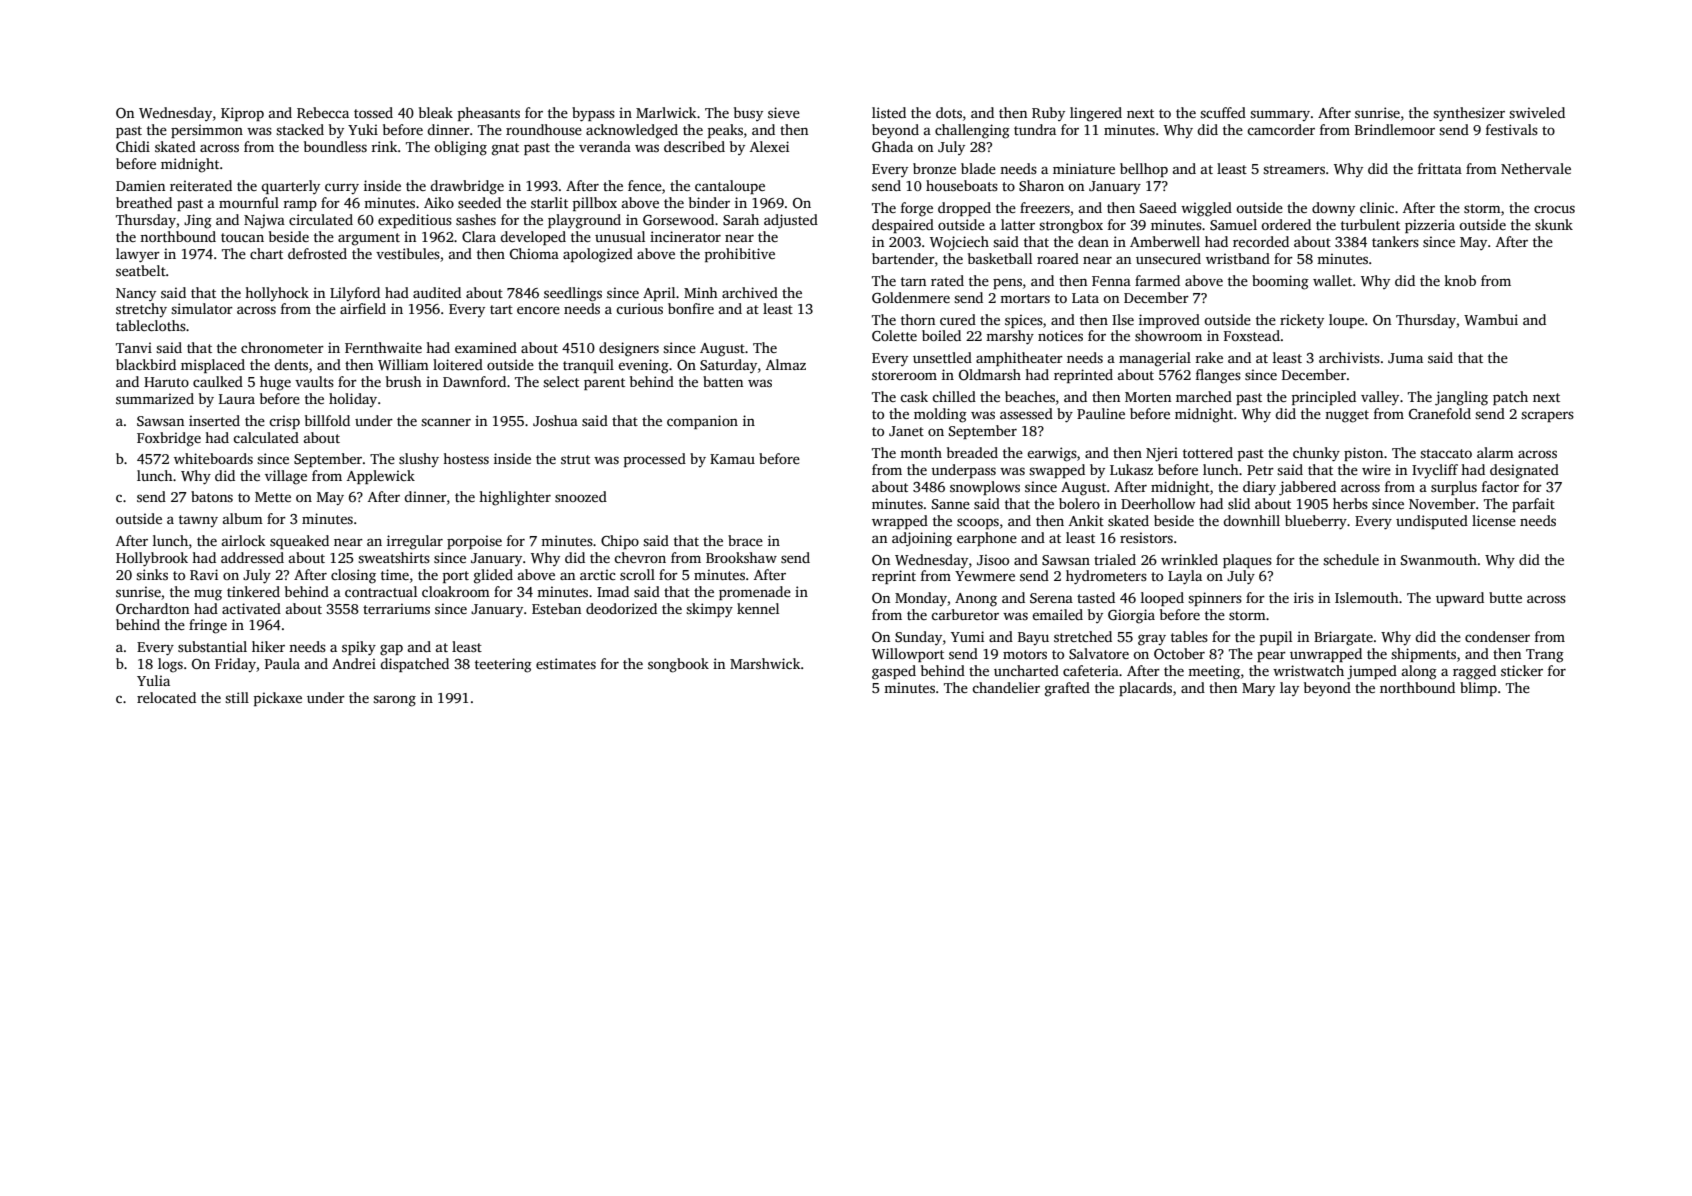  I want to click on pickaxe, so click(278, 699).
